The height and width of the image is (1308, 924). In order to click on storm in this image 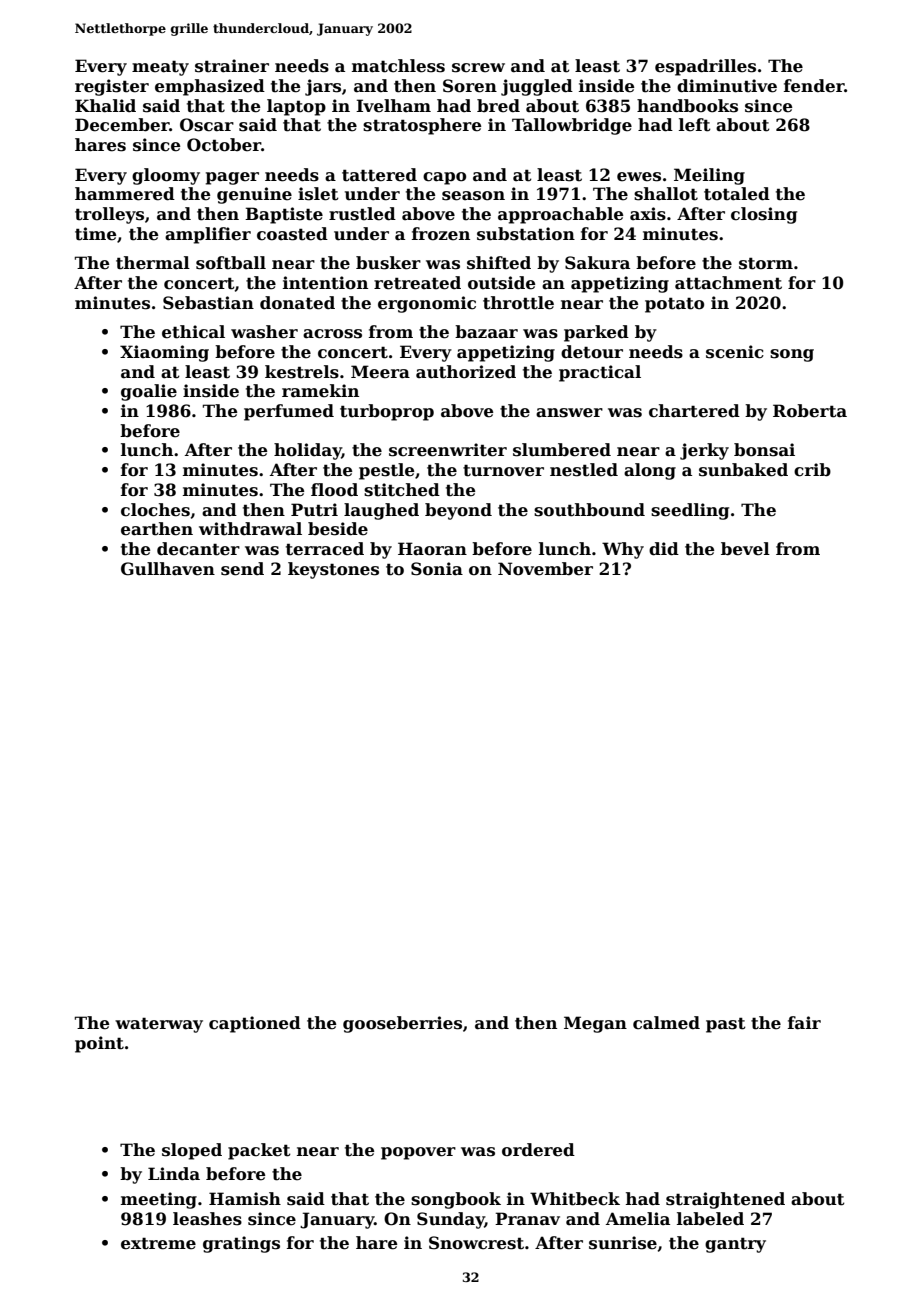, I will do `click(766, 263)`.
